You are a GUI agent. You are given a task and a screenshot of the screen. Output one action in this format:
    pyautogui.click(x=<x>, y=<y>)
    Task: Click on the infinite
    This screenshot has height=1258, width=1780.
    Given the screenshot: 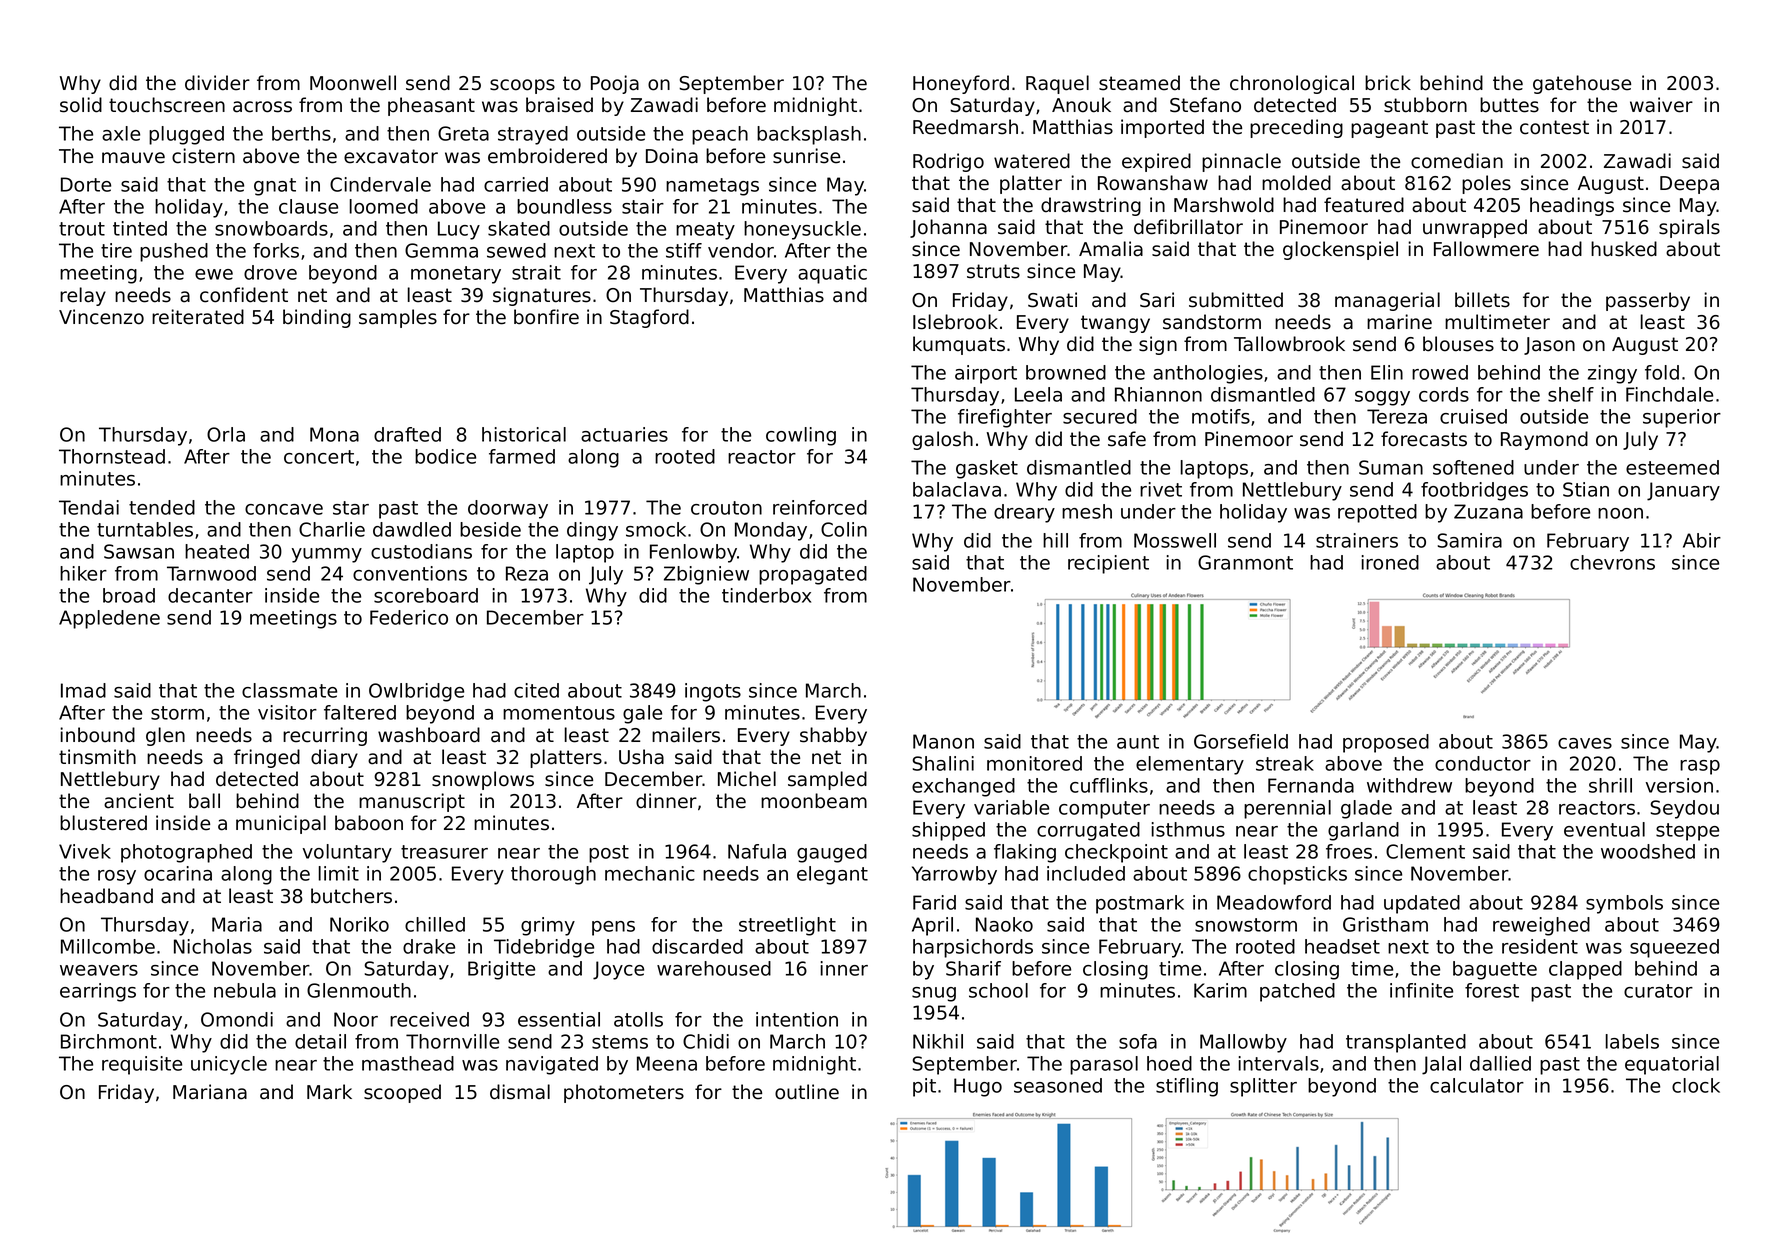 What is the action you would take?
    pyautogui.click(x=1421, y=990)
